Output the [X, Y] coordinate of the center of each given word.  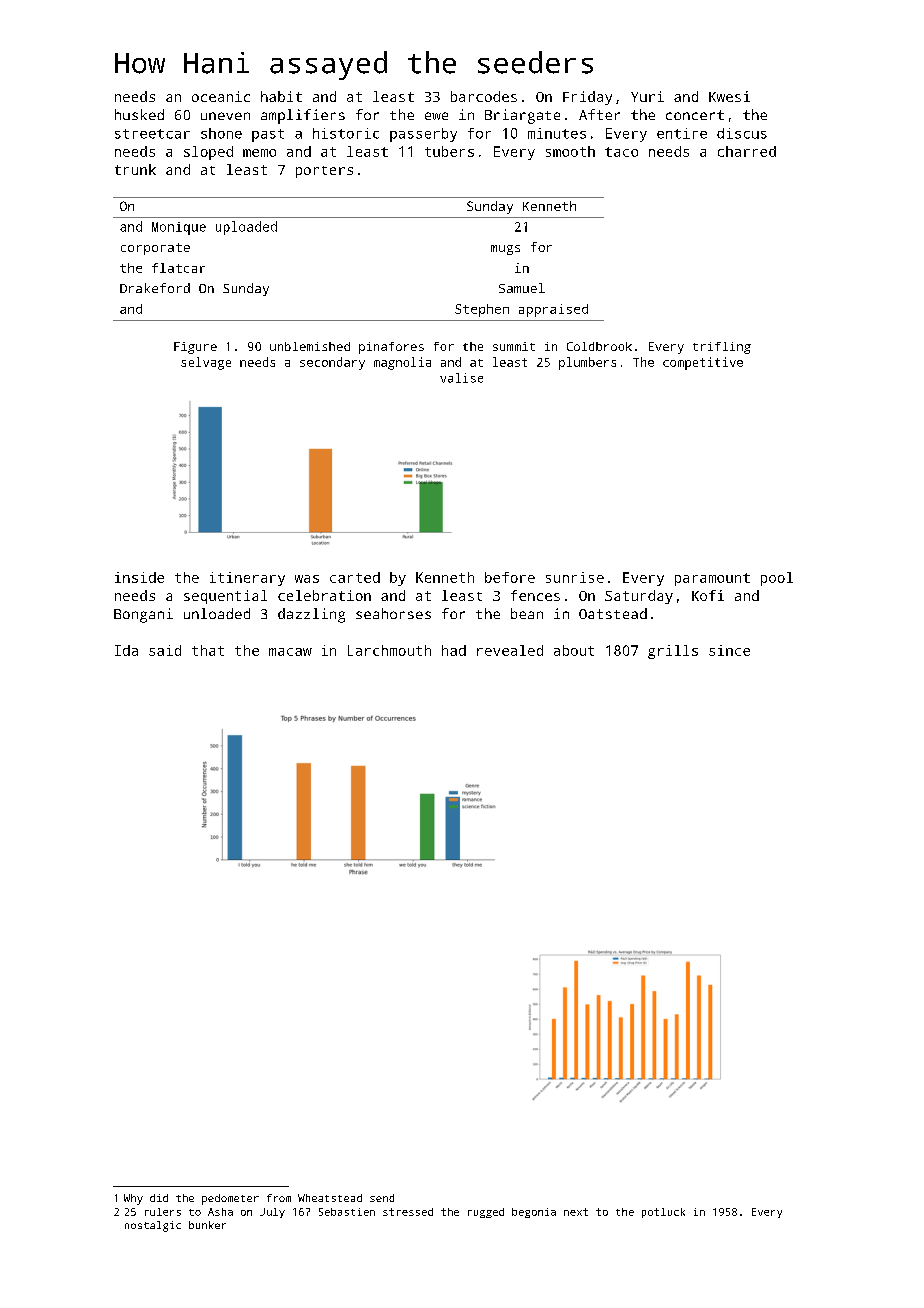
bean [527, 613]
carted [355, 577]
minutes [557, 133]
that [208, 650]
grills [673, 652]
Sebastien [347, 1212]
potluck [663, 1213]
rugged [486, 1213]
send [382, 1198]
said [165, 650]
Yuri [647, 96]
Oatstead [613, 613]
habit [281, 96]
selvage [206, 363]
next [576, 1212]
